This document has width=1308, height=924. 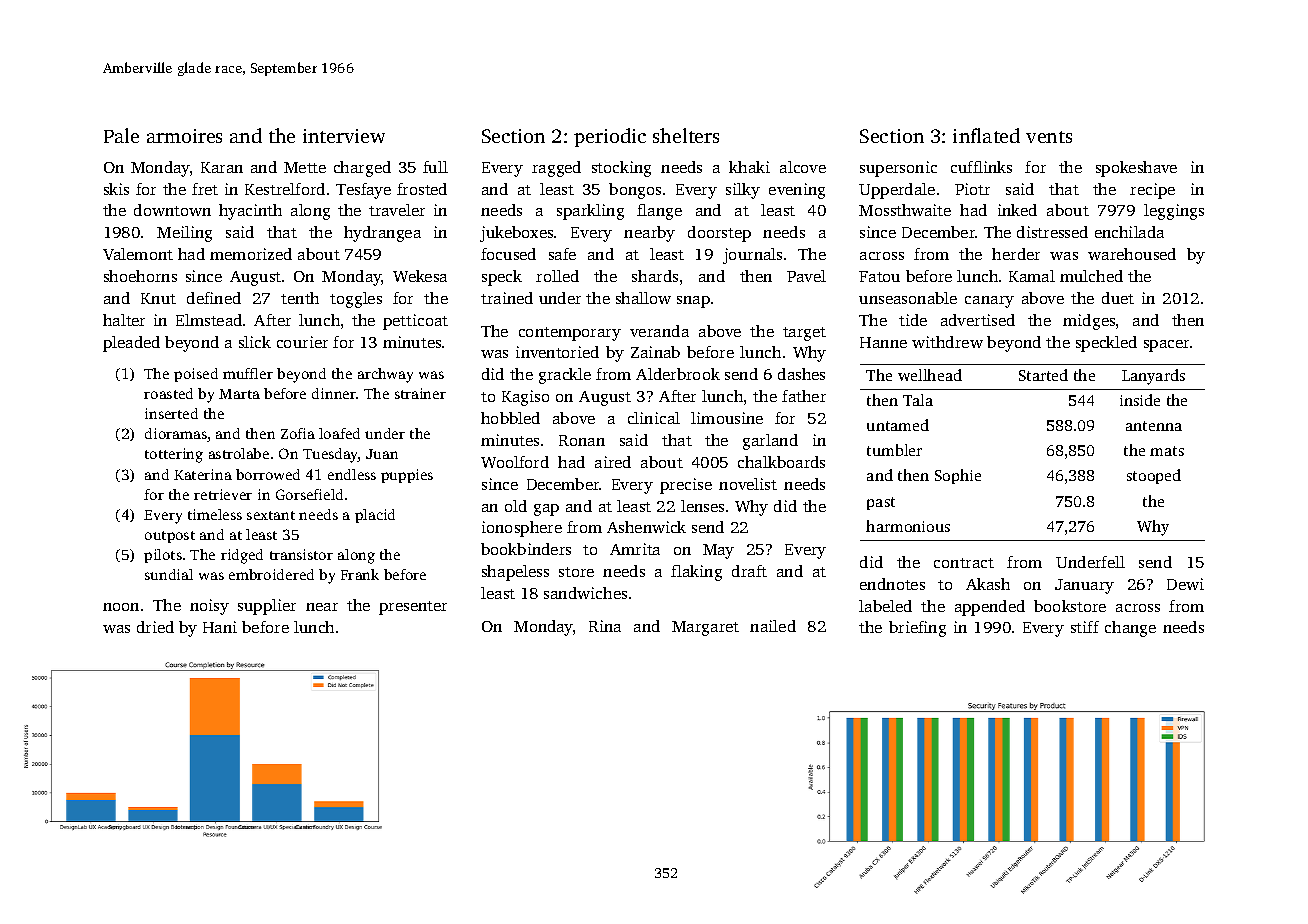 What do you see at coordinates (155, 627) in the document?
I see `dried` at bounding box center [155, 627].
